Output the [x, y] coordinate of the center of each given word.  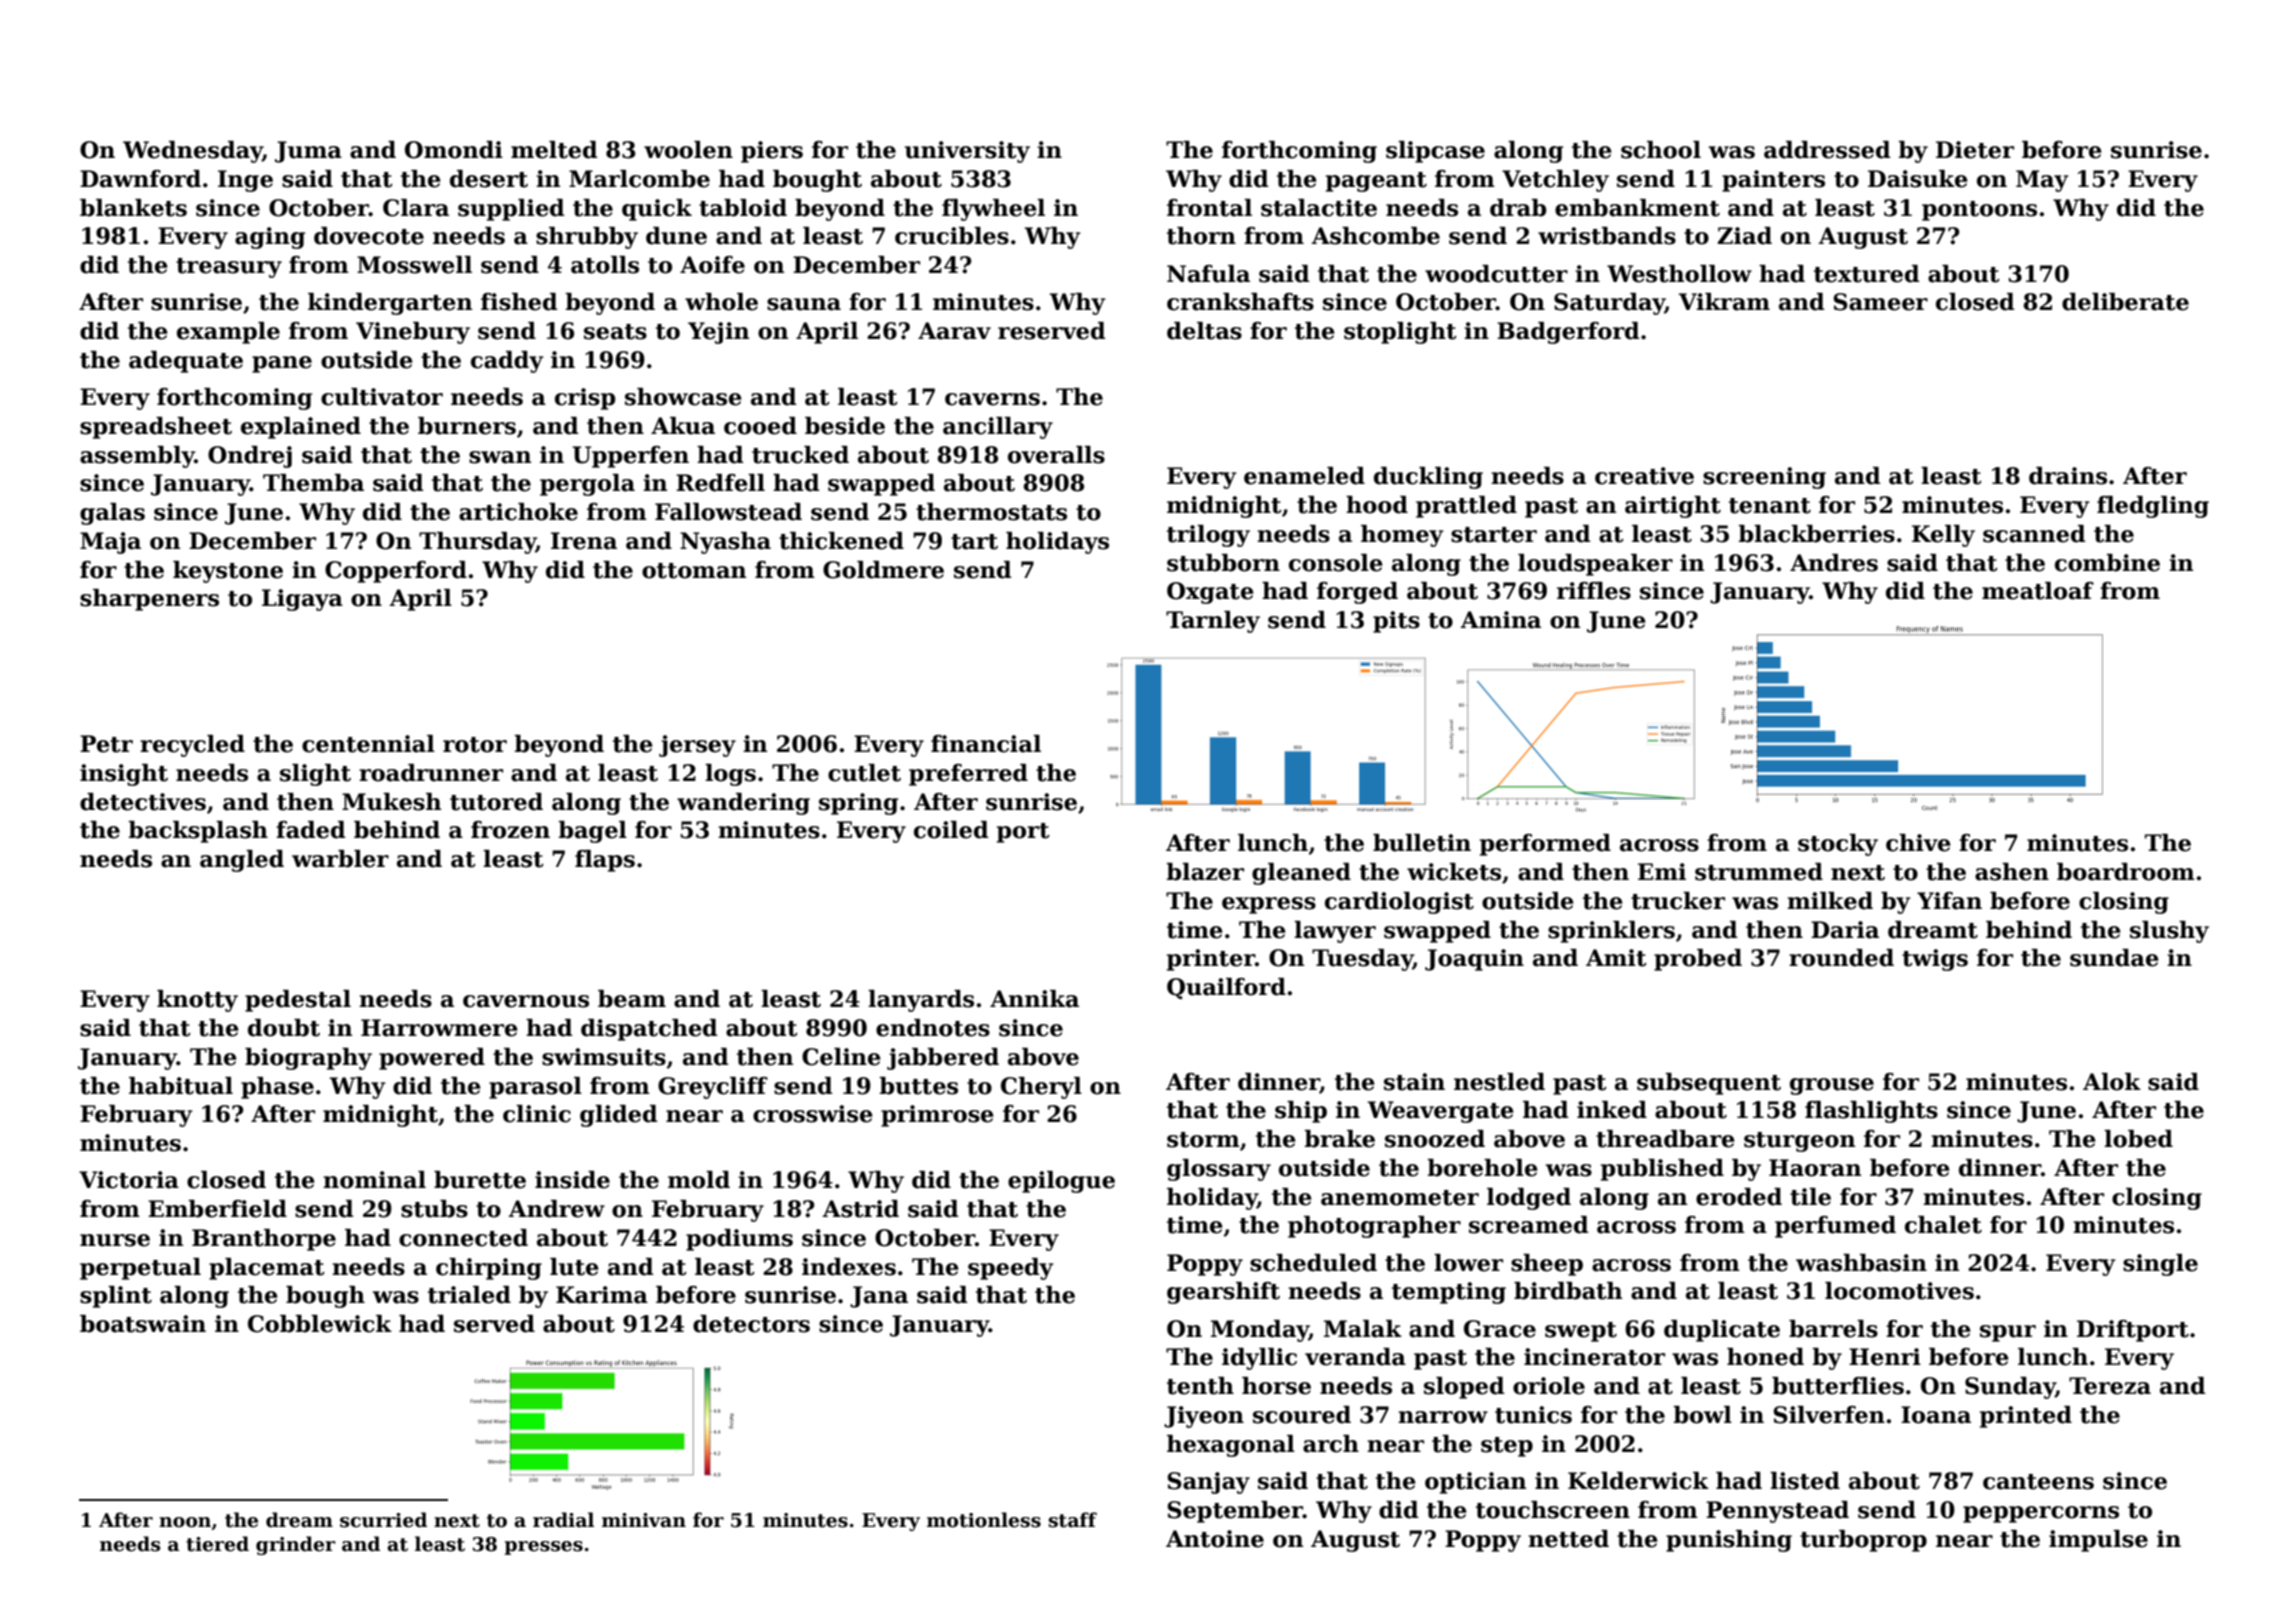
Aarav [954, 331]
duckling [1428, 478]
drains [2068, 476]
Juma [308, 152]
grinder [295, 1545]
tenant [1770, 506]
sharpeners [149, 600]
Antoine [1215, 1539]
